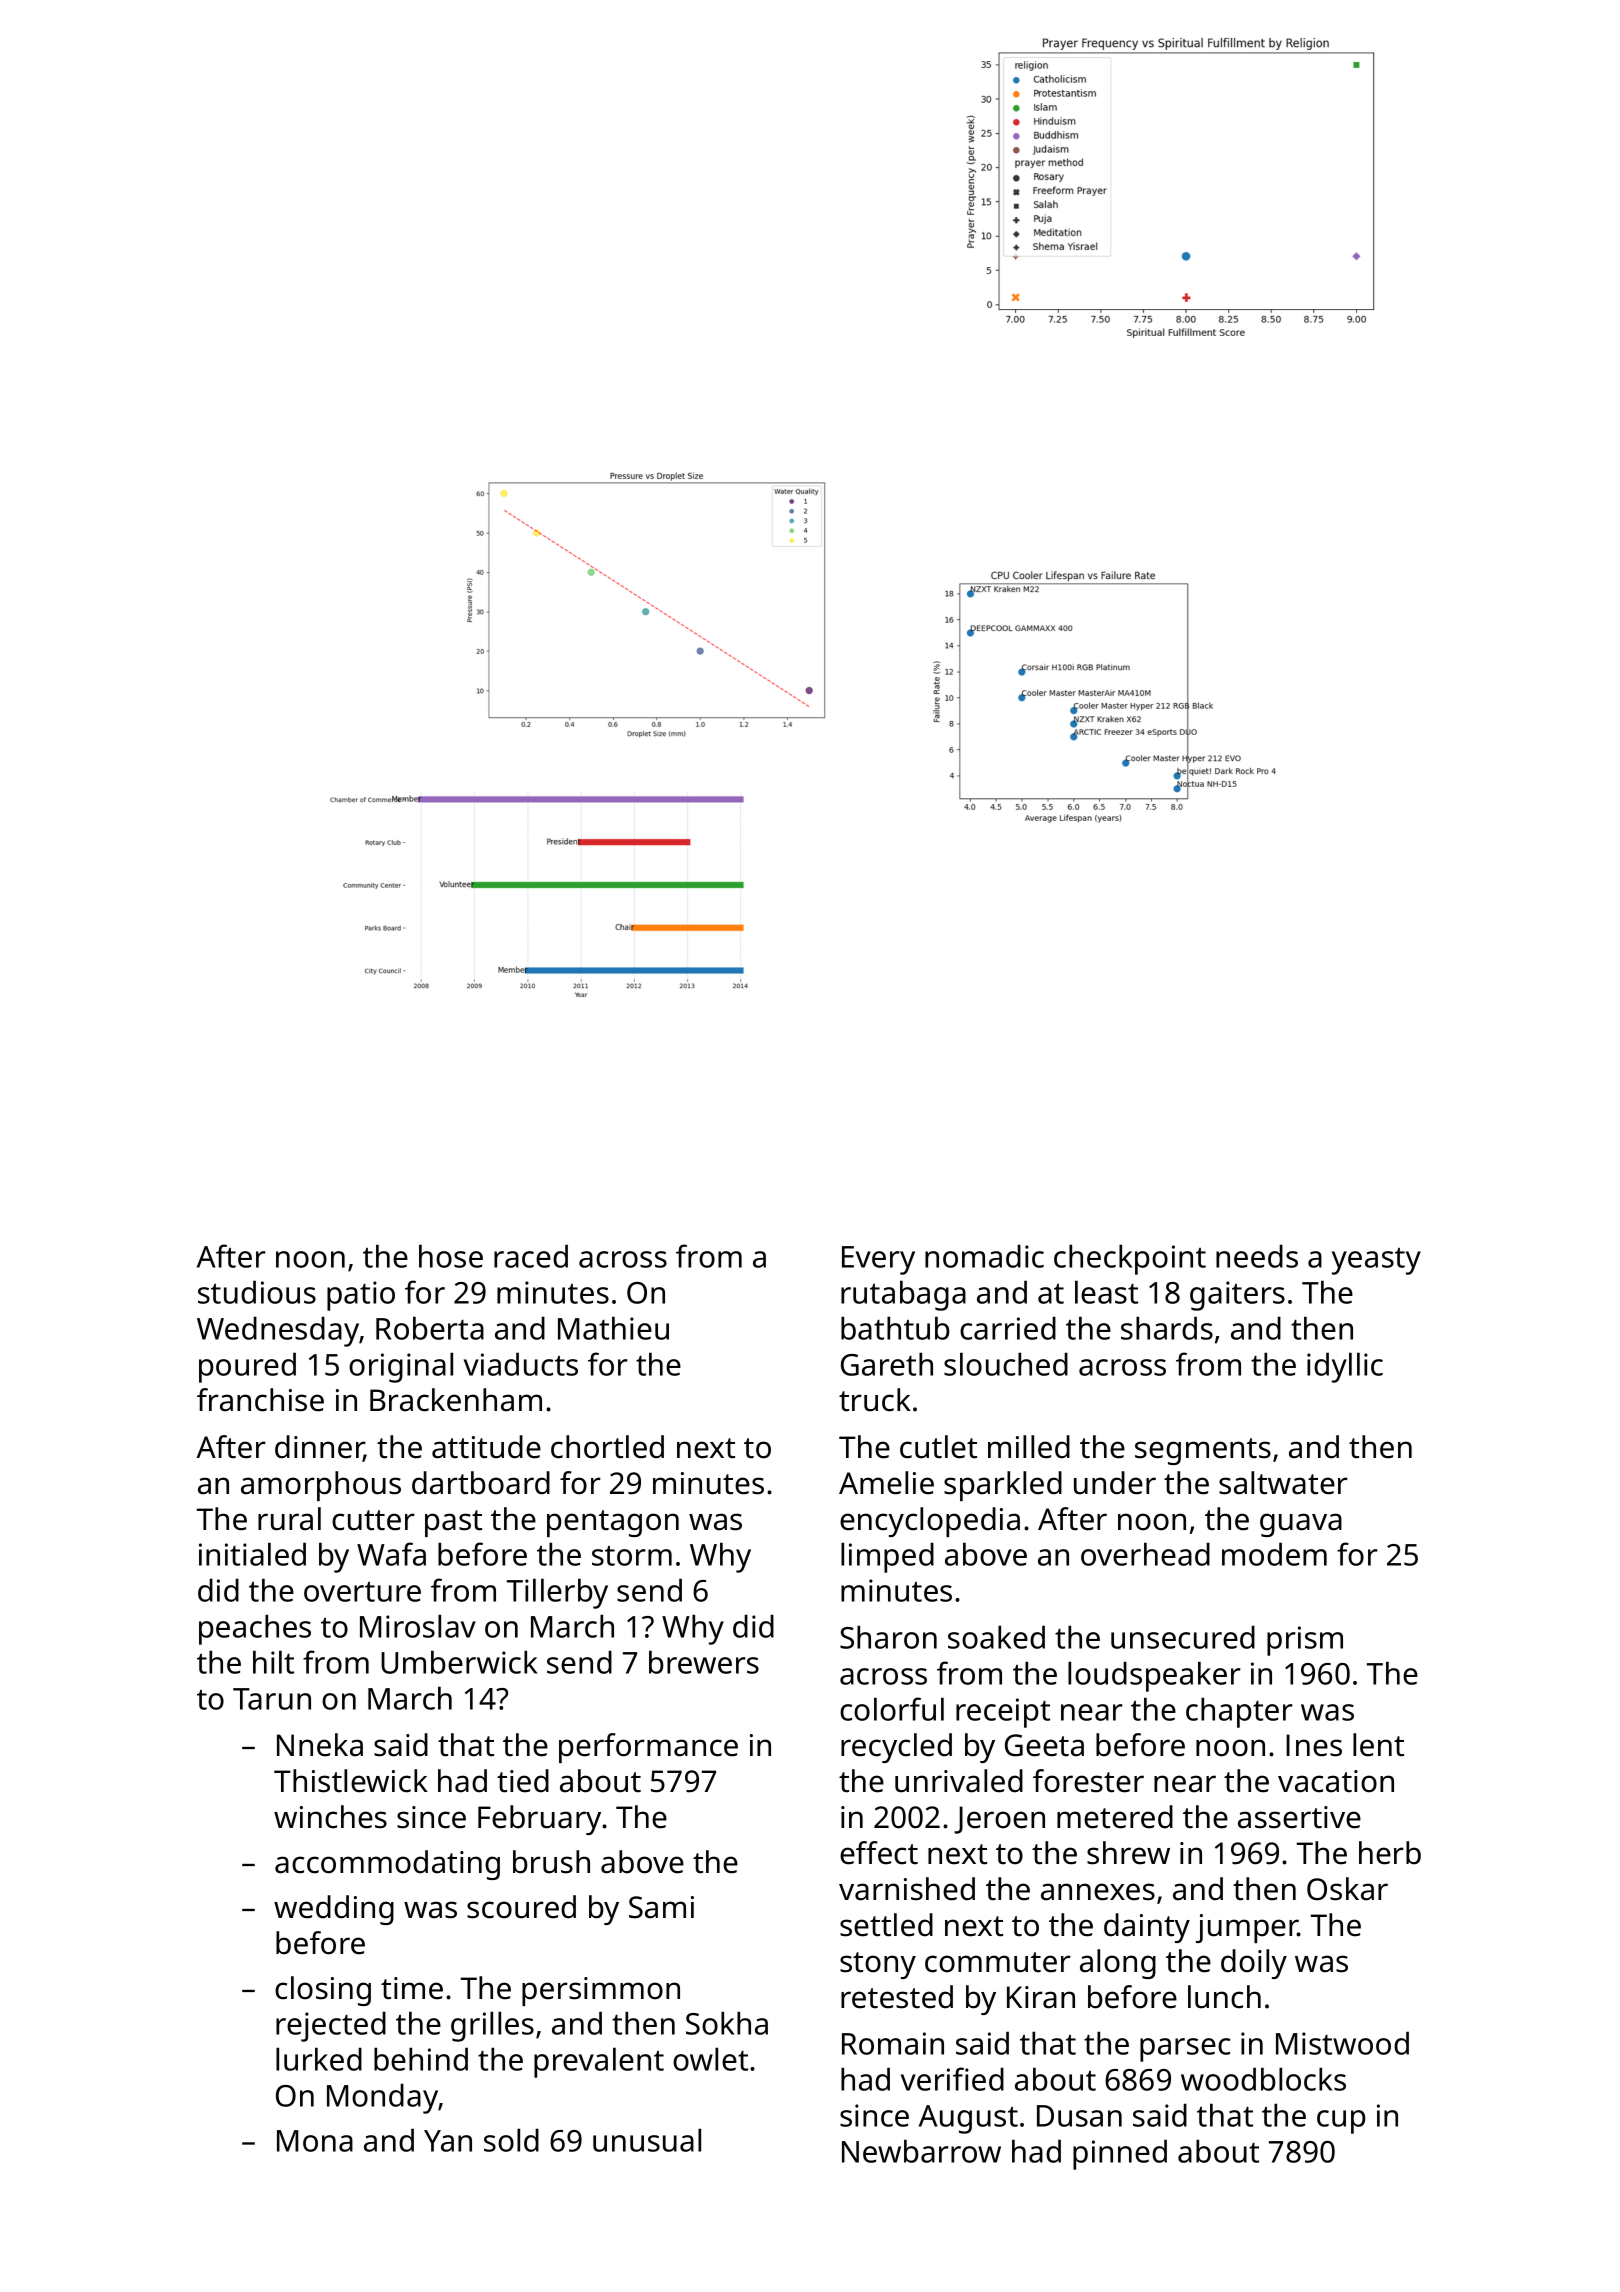 This document has width=1620, height=2292. I want to click on sold, so click(511, 2140).
